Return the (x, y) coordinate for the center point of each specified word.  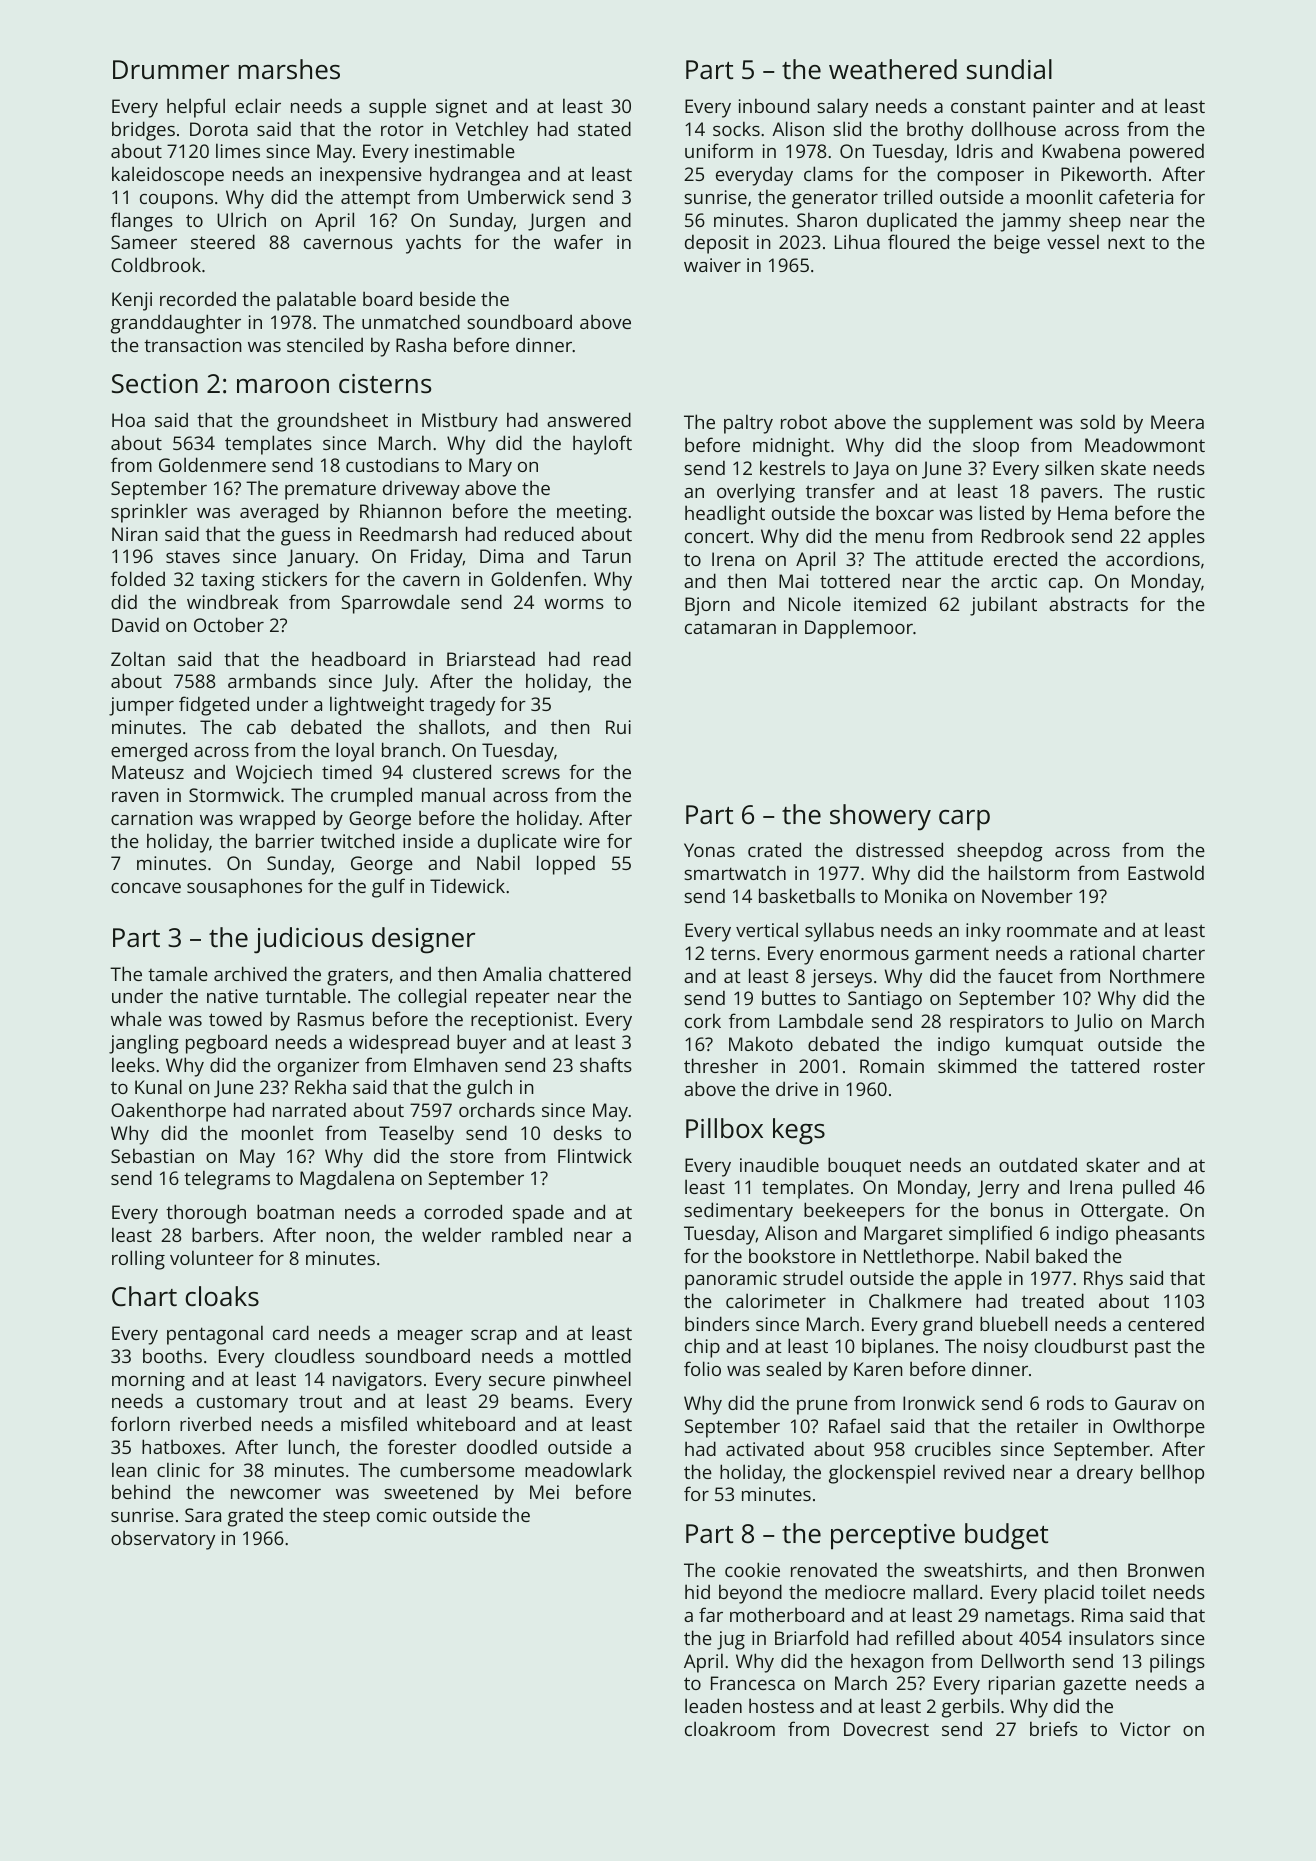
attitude (949, 558)
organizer (318, 1067)
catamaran (730, 627)
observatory (163, 1540)
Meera (1177, 422)
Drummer (171, 69)
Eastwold (1166, 872)
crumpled (371, 797)
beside (448, 298)
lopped (566, 865)
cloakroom (730, 1728)
